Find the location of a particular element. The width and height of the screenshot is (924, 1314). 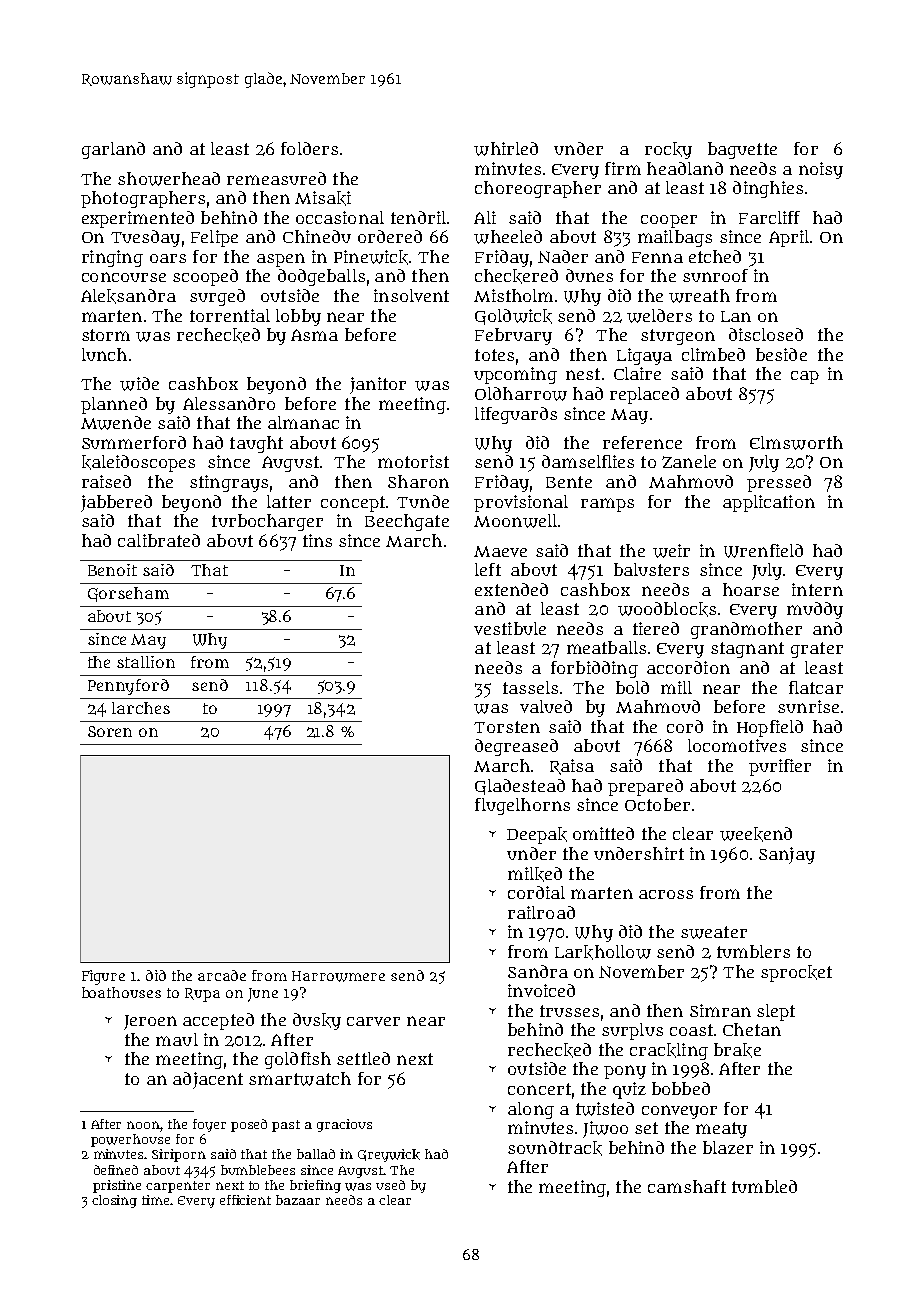

Larkhollow is located at coordinates (603, 952).
